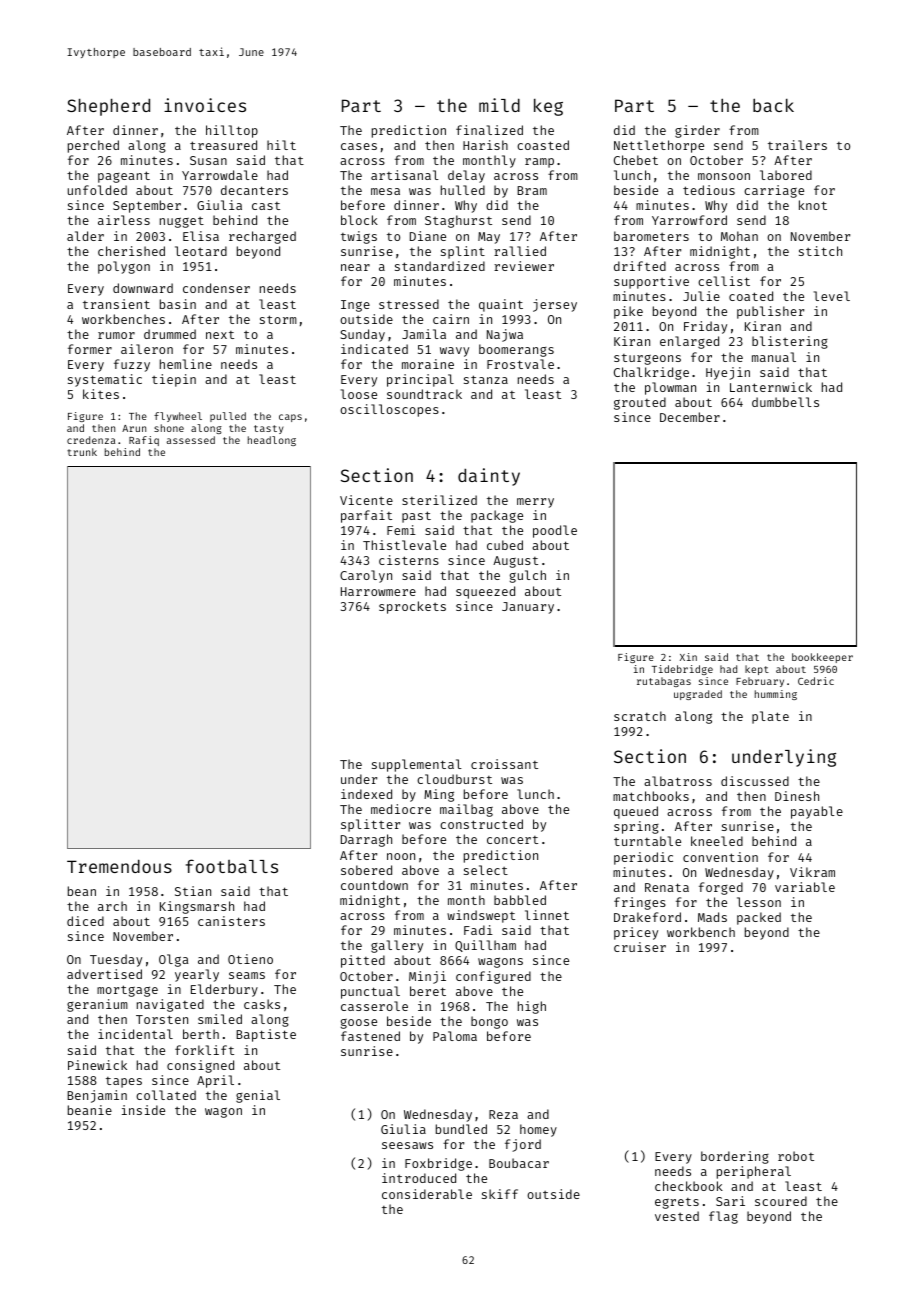 This document has height=1308, width=924. Describe the element at coordinates (366, 576) in the document. I see `Carolyn` at that location.
